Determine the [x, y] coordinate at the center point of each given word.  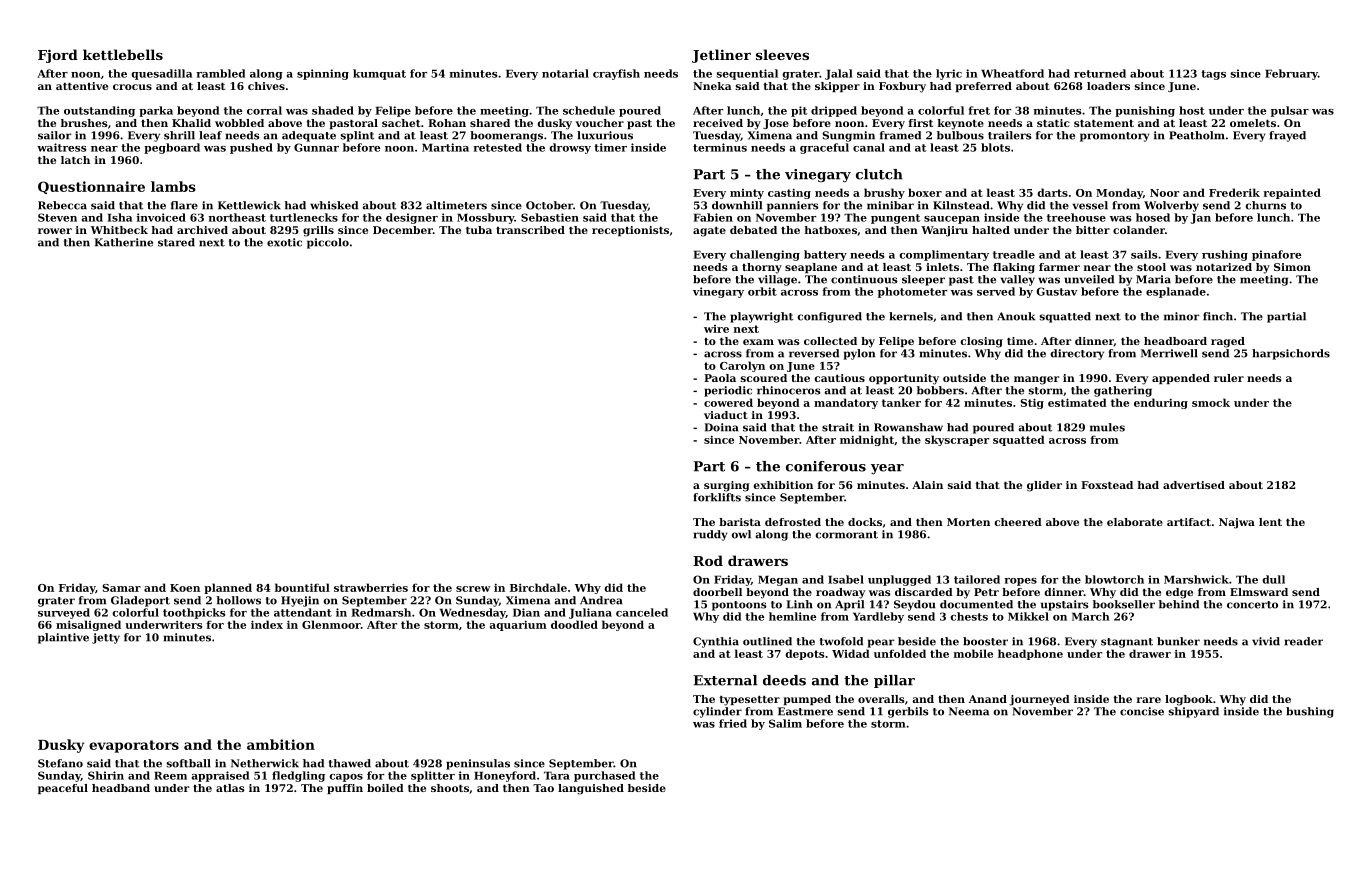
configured [829, 317]
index [267, 624]
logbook [1189, 700]
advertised [1194, 485]
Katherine [123, 242]
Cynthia [716, 642]
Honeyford [505, 776]
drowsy [570, 148]
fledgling [298, 776]
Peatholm [1197, 135]
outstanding [99, 111]
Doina [721, 427]
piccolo [328, 243]
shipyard [1193, 712]
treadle [1014, 254]
